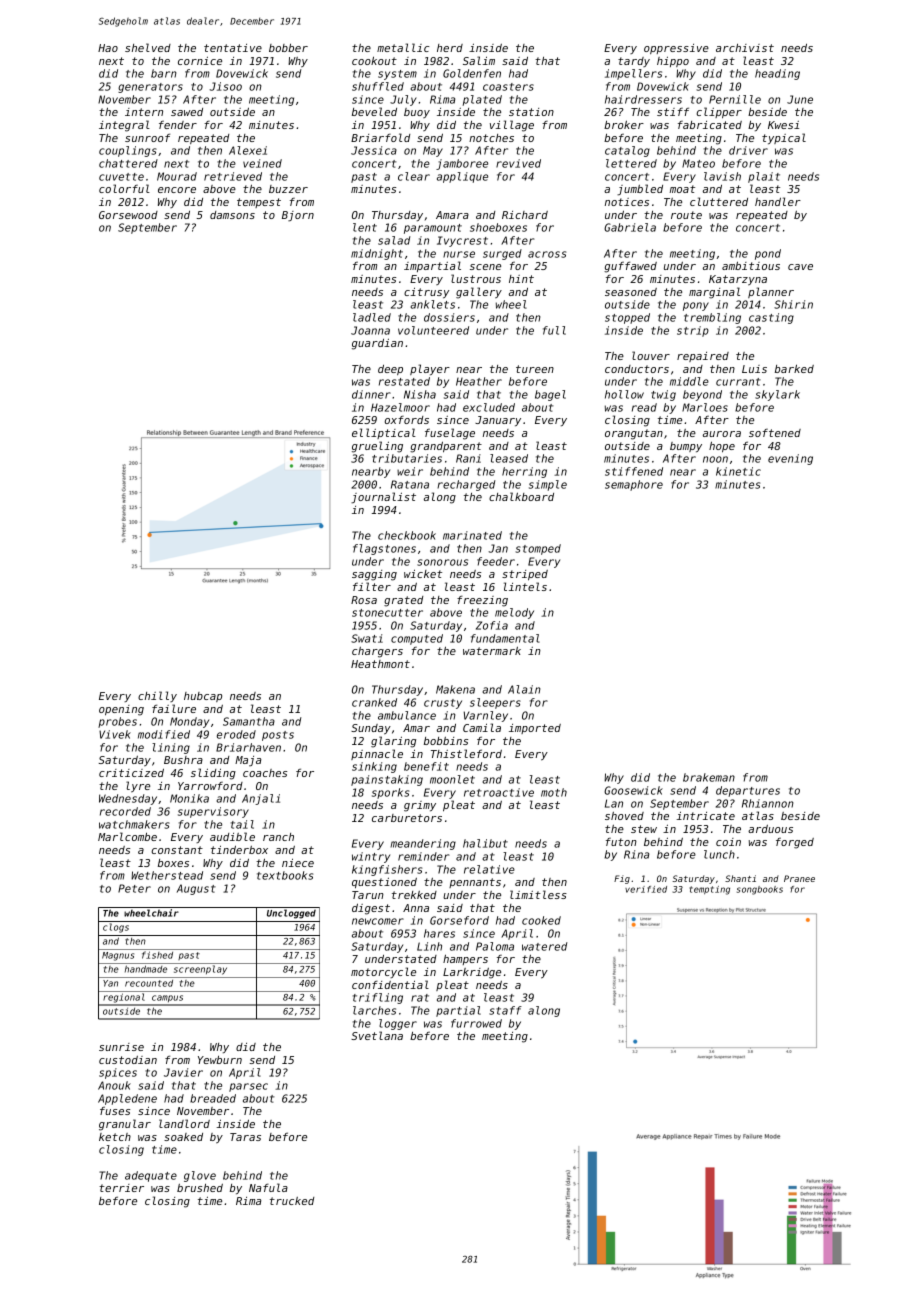 Image resolution: width=924 pixels, height=1308 pixels. I want to click on limitless, so click(538, 894).
